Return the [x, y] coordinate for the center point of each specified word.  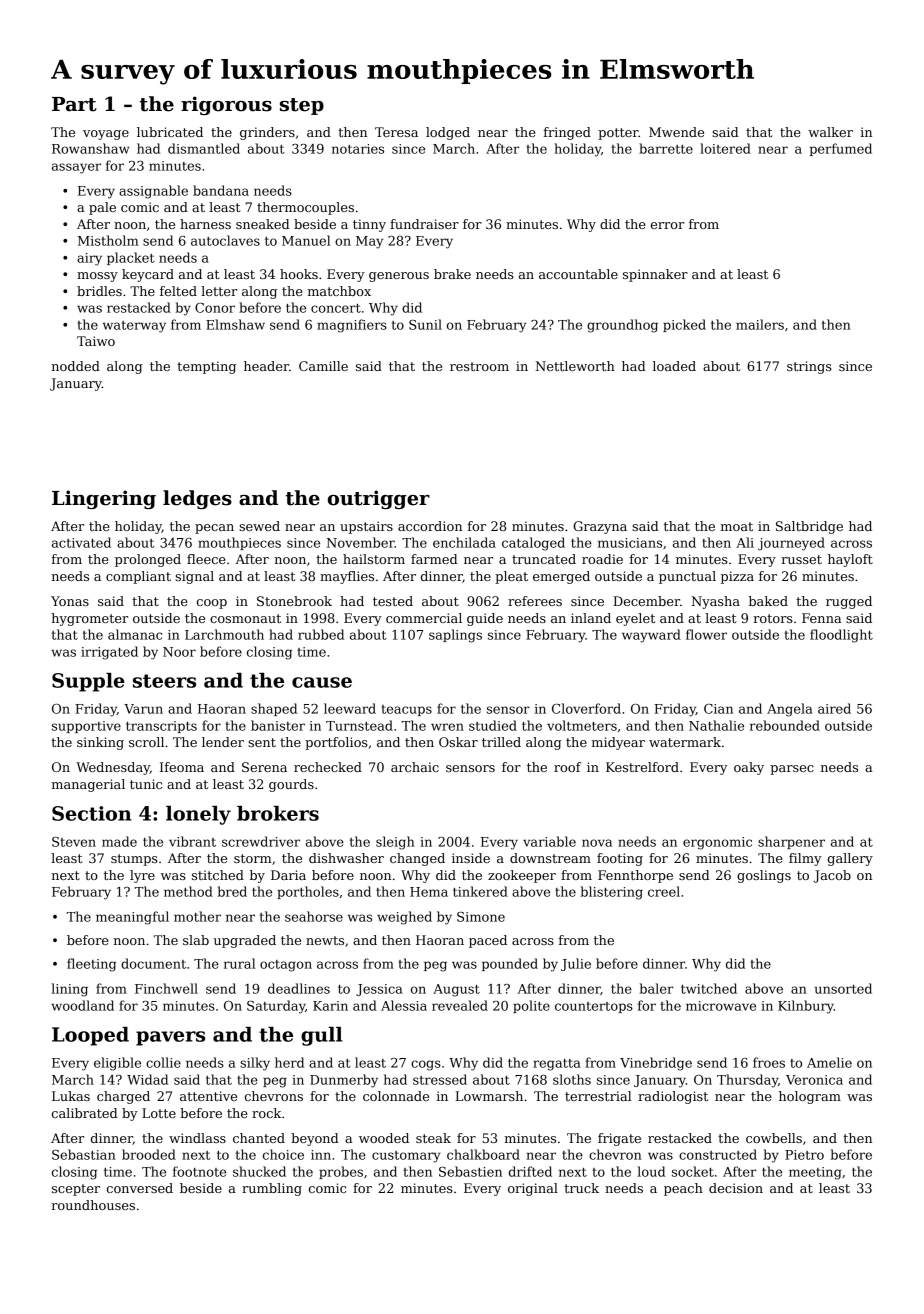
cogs [426, 1065]
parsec [792, 770]
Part [74, 104]
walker [830, 132]
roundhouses [93, 1205]
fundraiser [424, 224]
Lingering [104, 499]
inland [591, 618]
